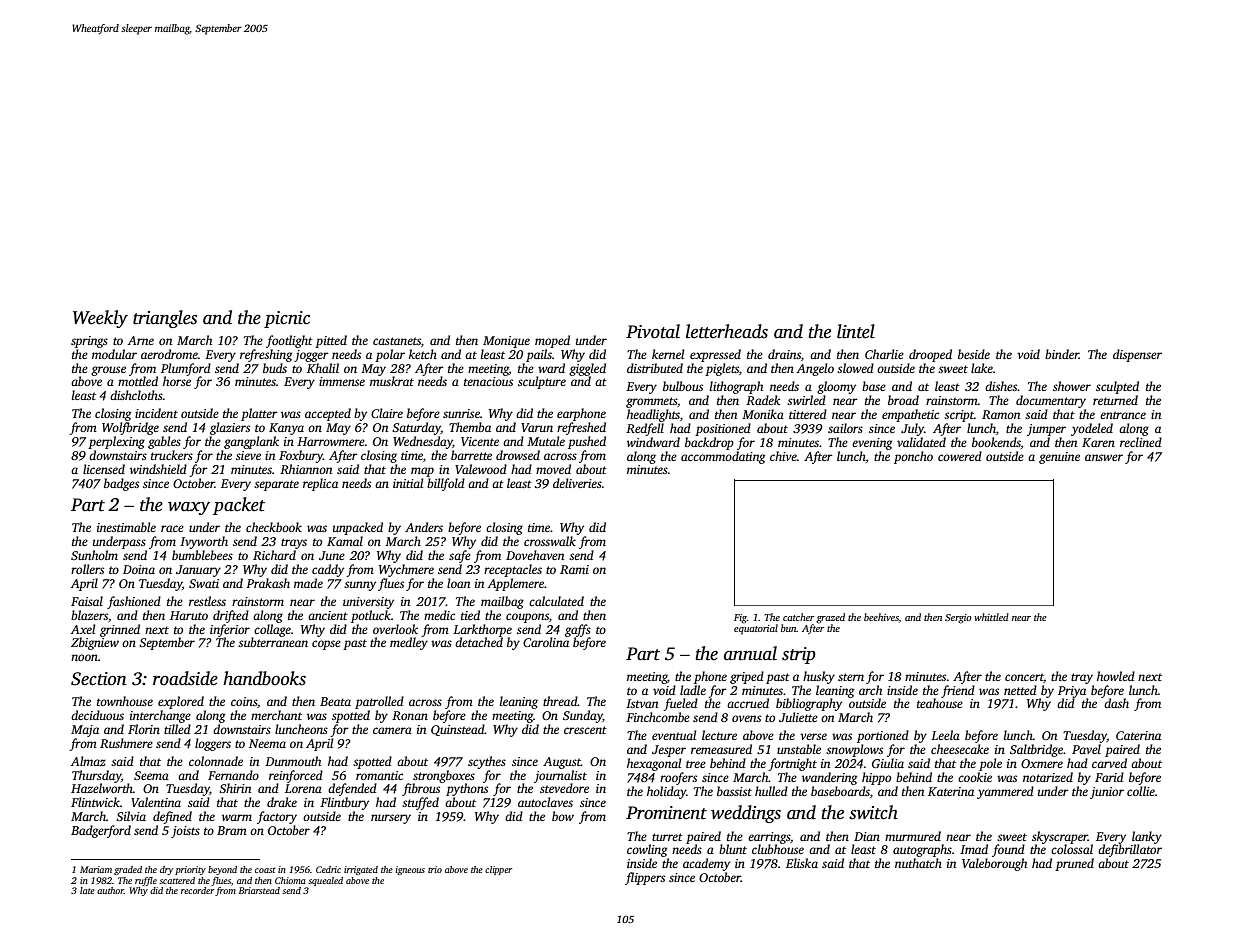  I want to click on medley, so click(409, 643).
